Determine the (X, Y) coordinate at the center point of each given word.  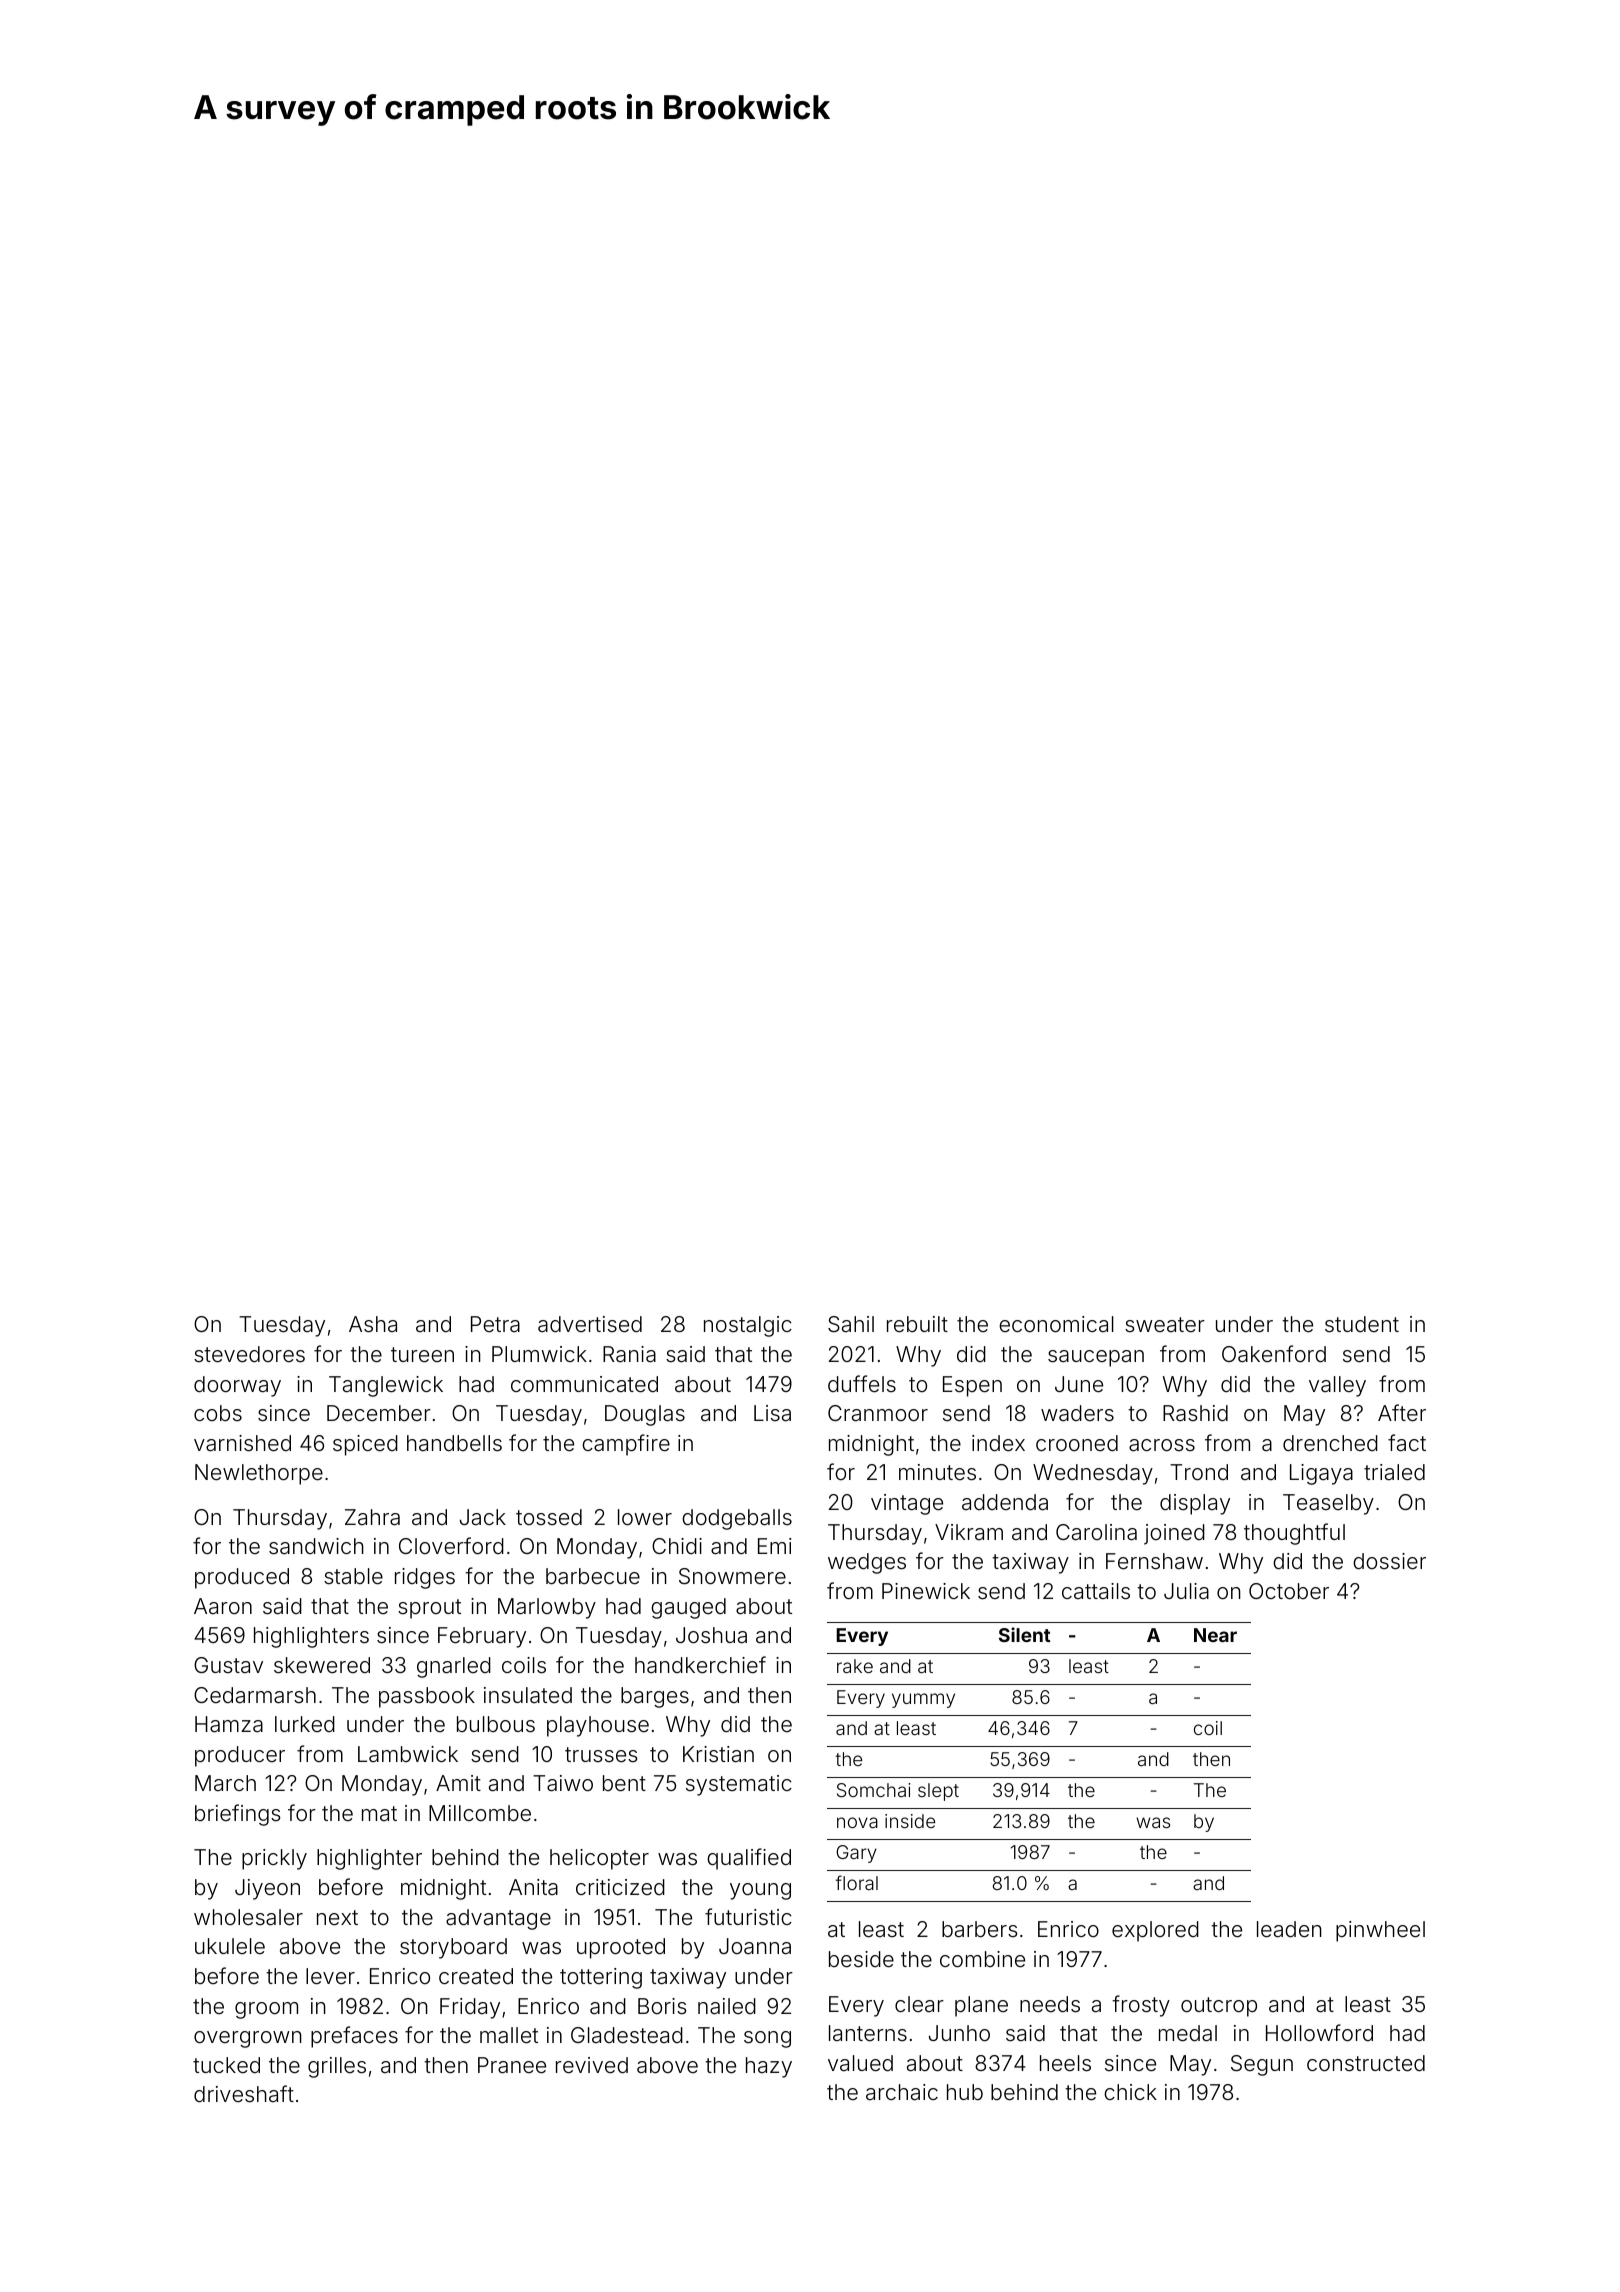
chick (1130, 2092)
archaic (902, 2092)
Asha (373, 1324)
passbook (427, 1697)
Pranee (512, 2065)
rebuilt (917, 1324)
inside (910, 1821)
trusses (601, 1755)
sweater (1165, 1324)
